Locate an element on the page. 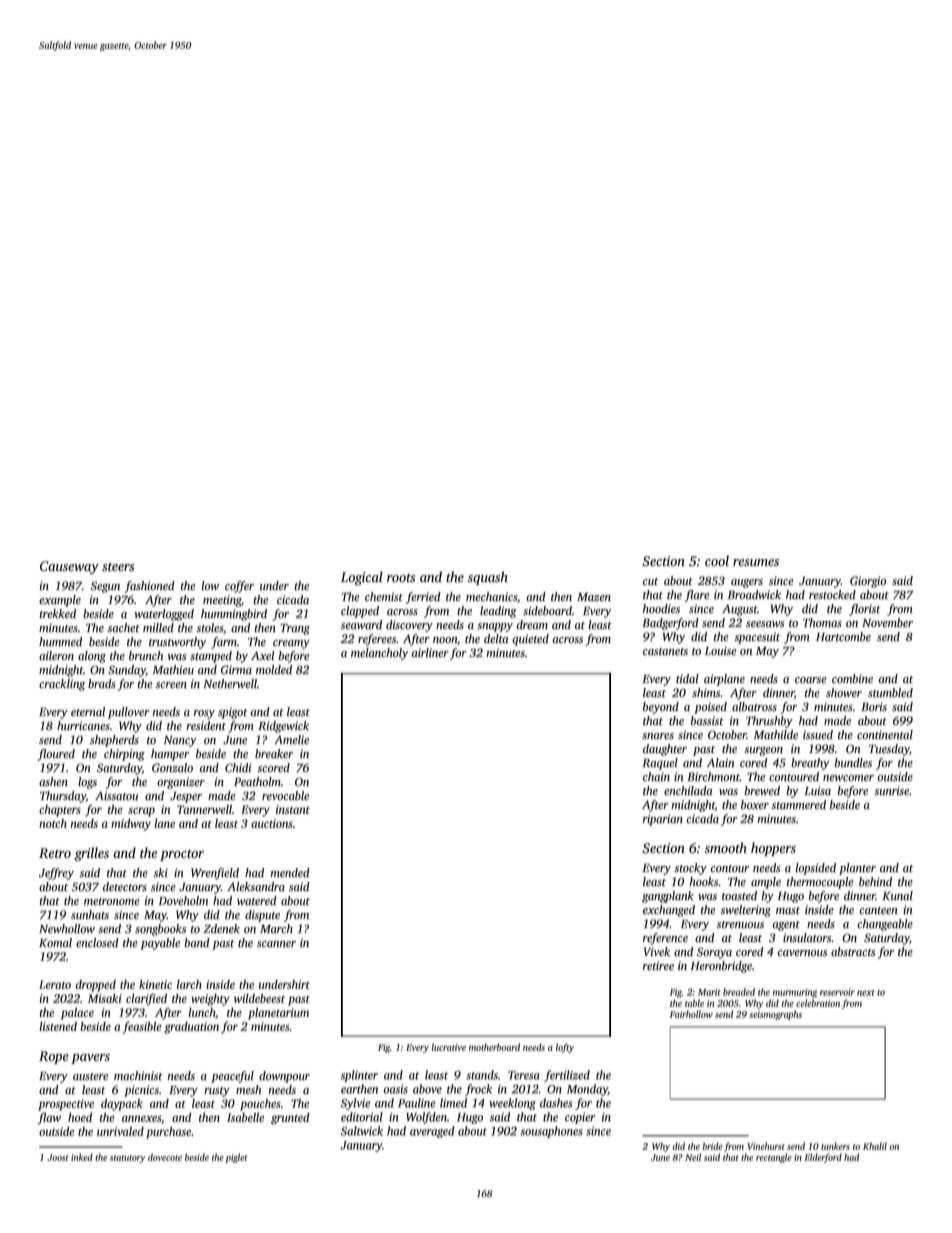 The width and height of the page is (952, 1233). Thursday is located at coordinates (63, 797).
